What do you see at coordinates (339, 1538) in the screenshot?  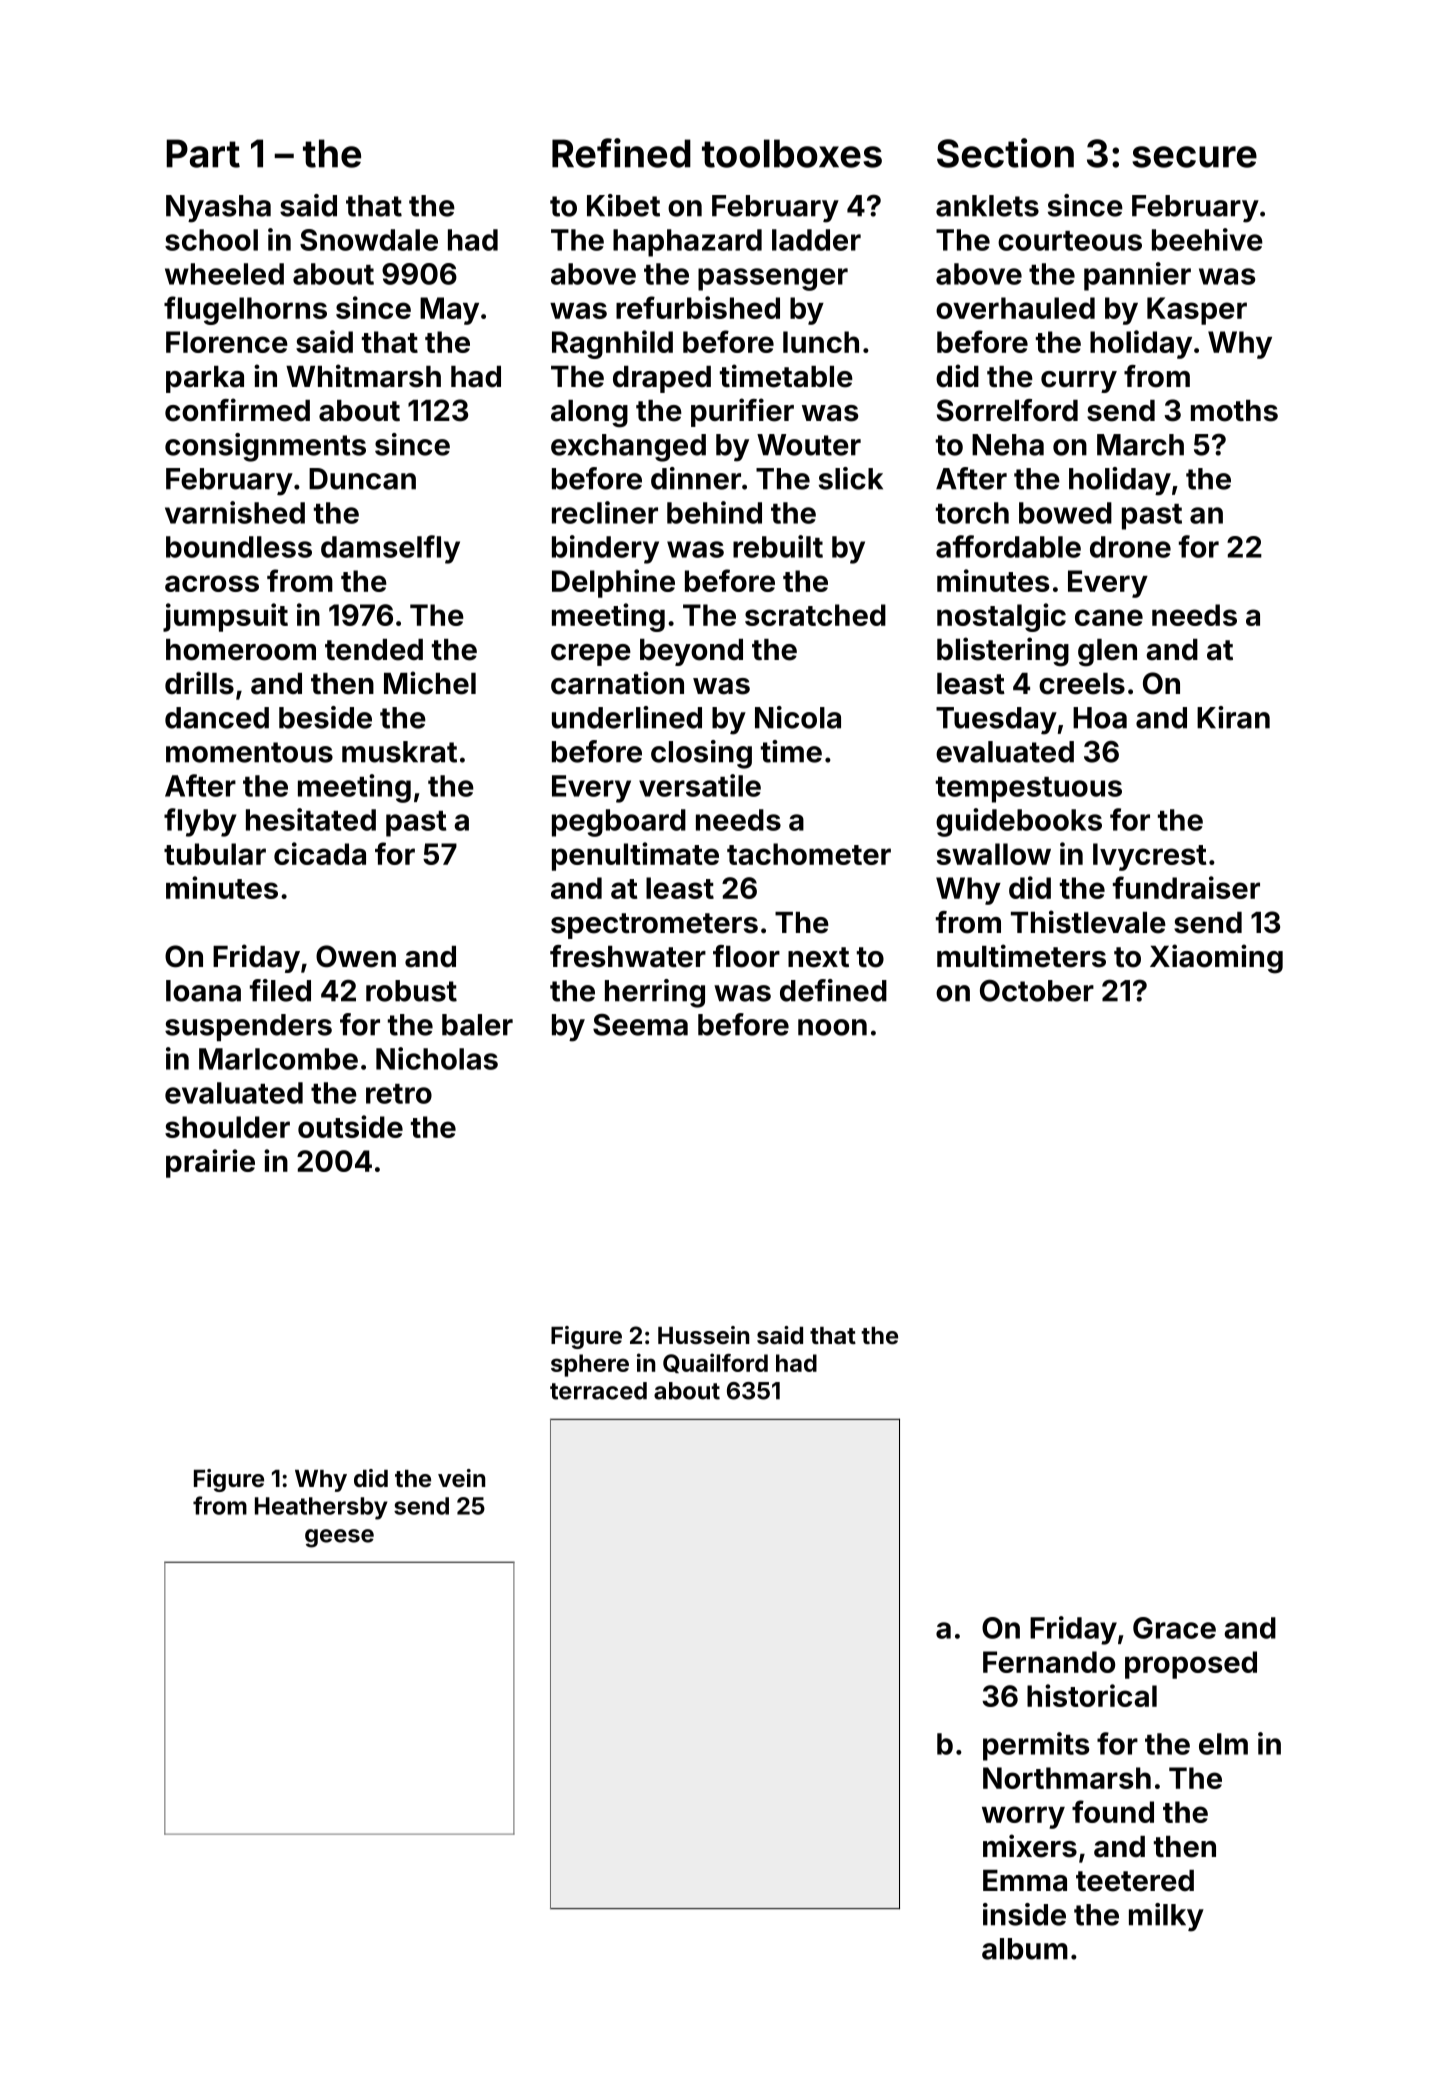 I see `geese` at bounding box center [339, 1538].
